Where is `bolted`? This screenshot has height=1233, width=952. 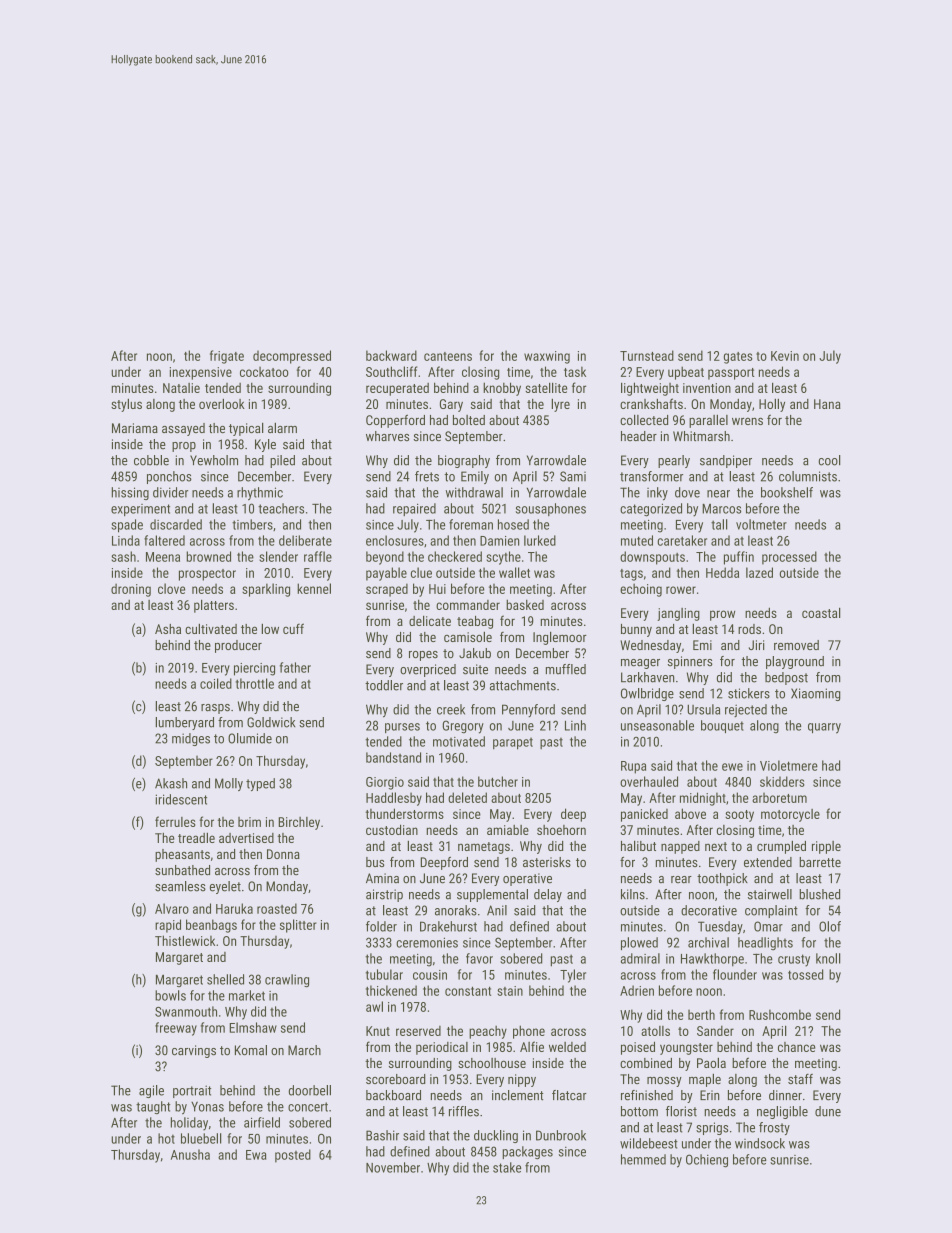
bolted is located at coordinates (469, 420).
